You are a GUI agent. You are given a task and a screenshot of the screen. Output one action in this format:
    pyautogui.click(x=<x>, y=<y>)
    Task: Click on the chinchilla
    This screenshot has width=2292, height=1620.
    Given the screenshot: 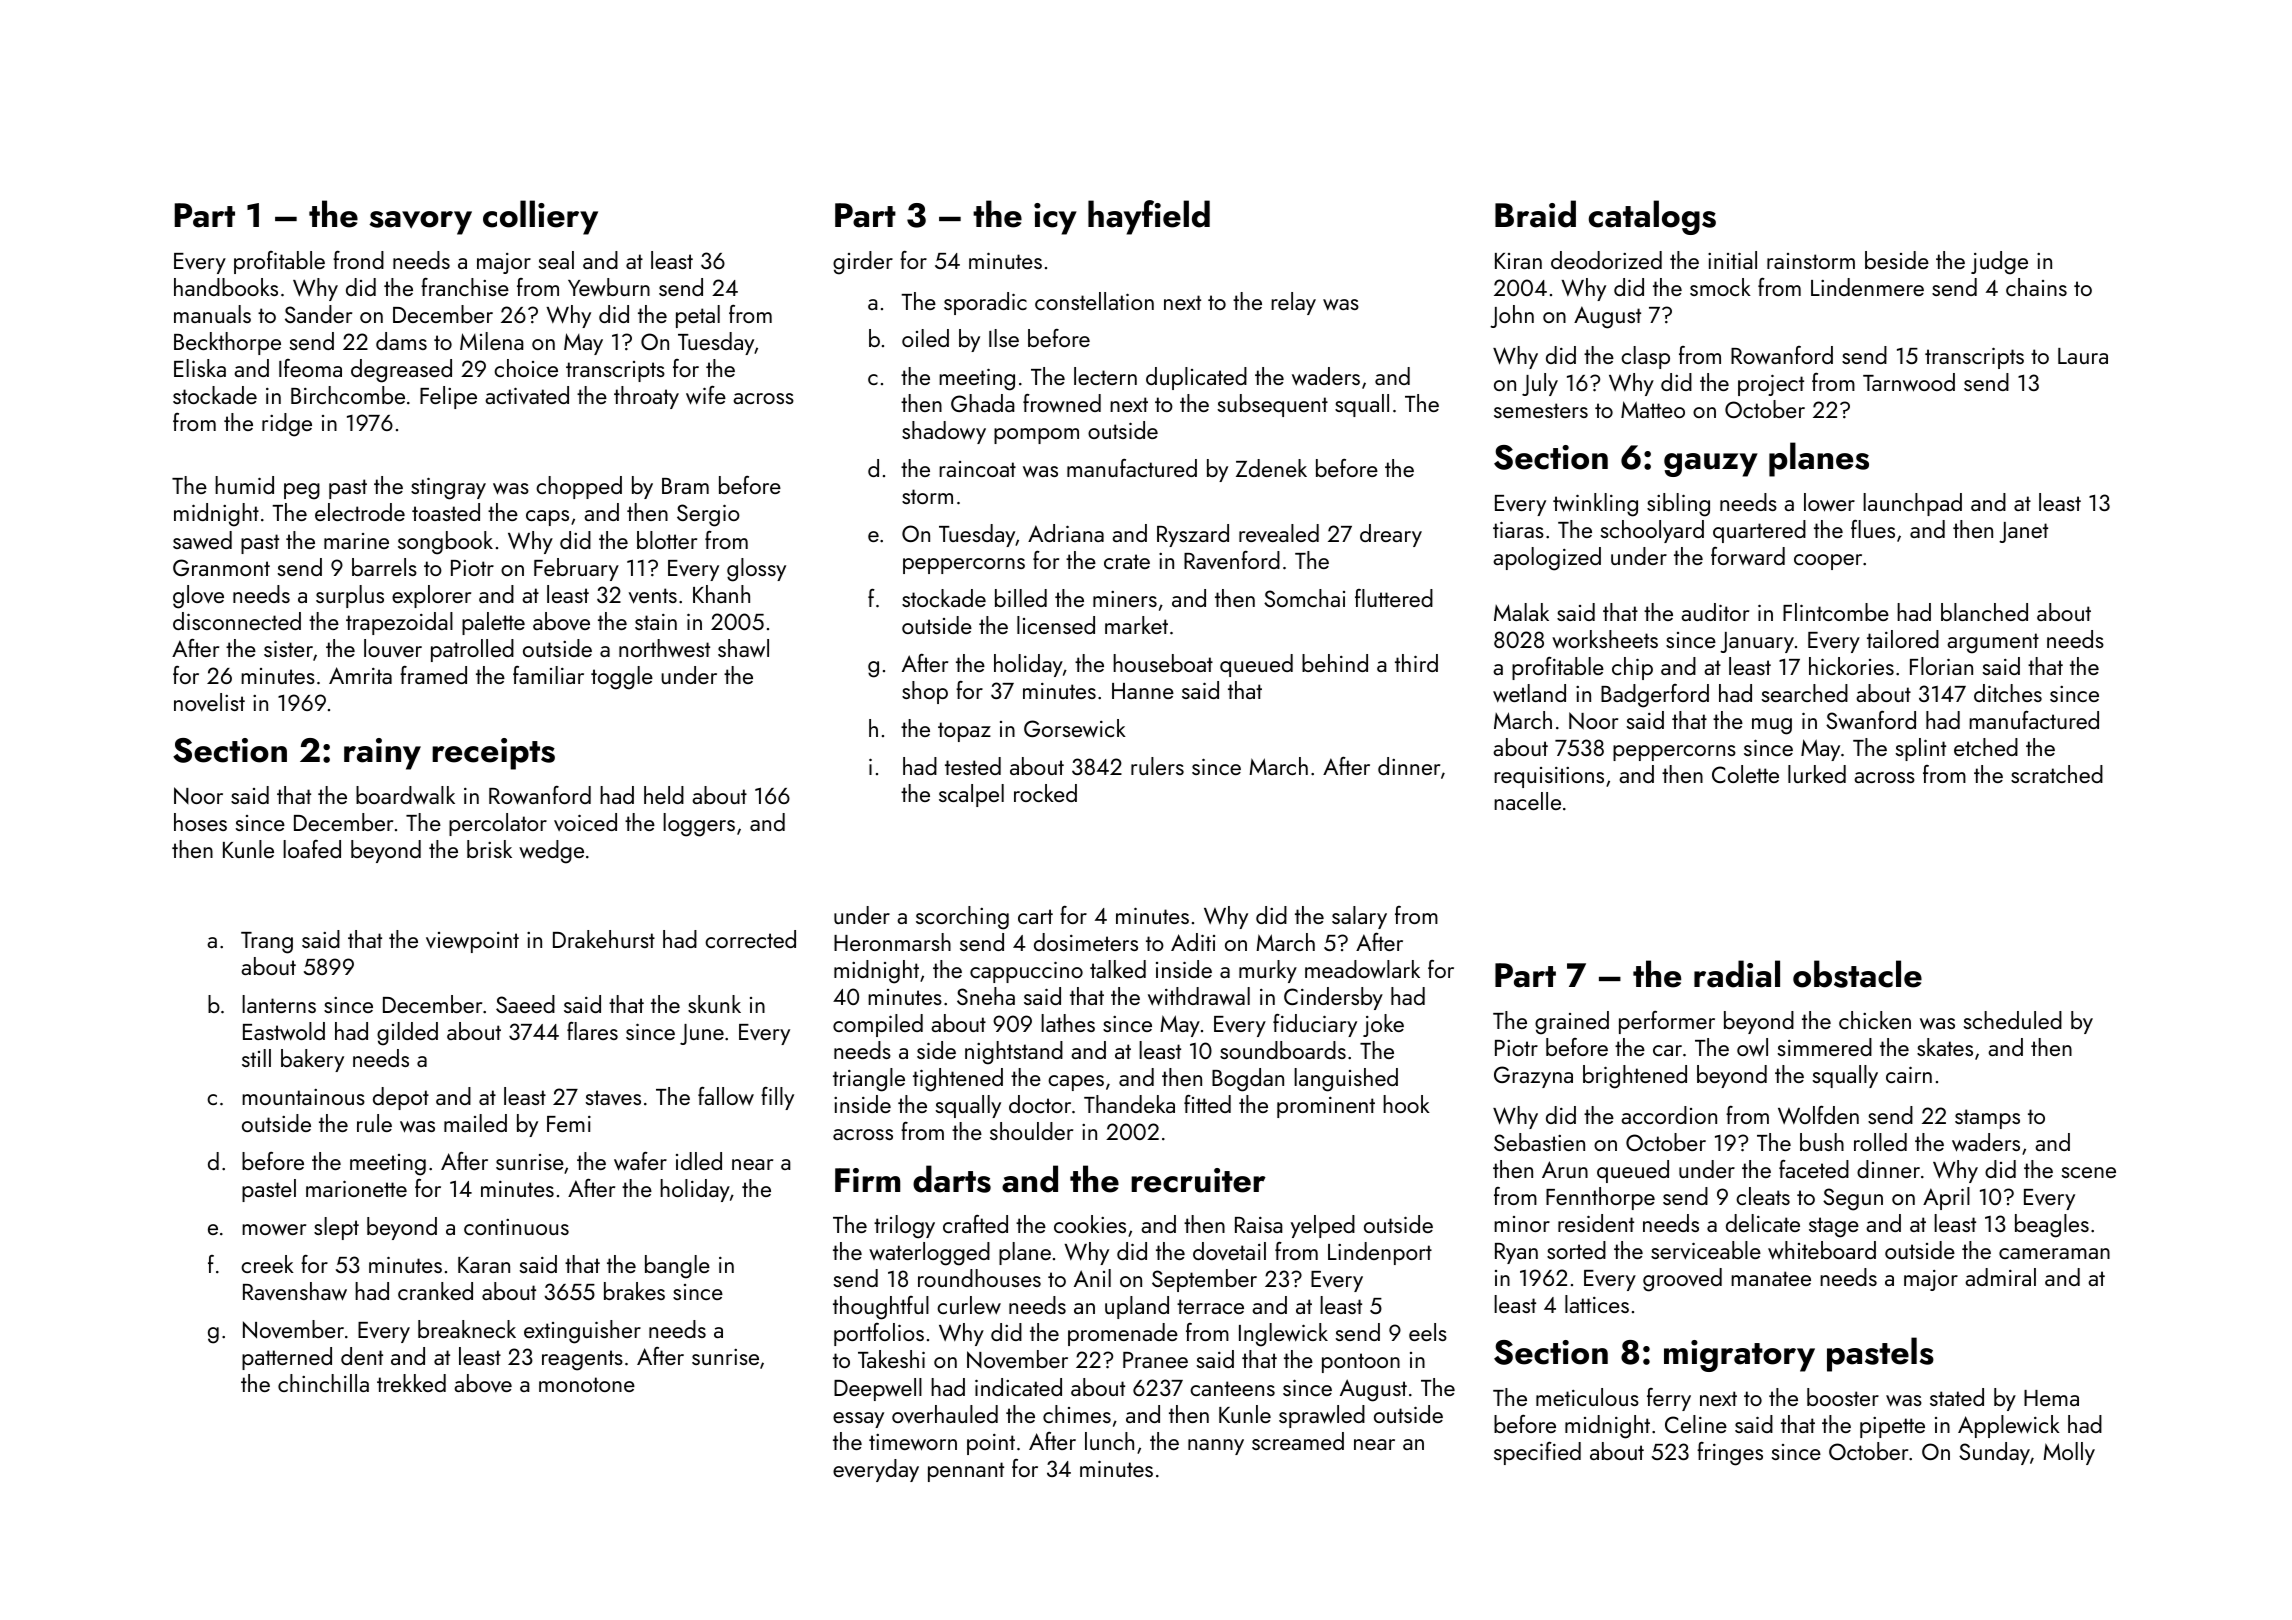 What is the action you would take?
    pyautogui.click(x=323, y=1383)
